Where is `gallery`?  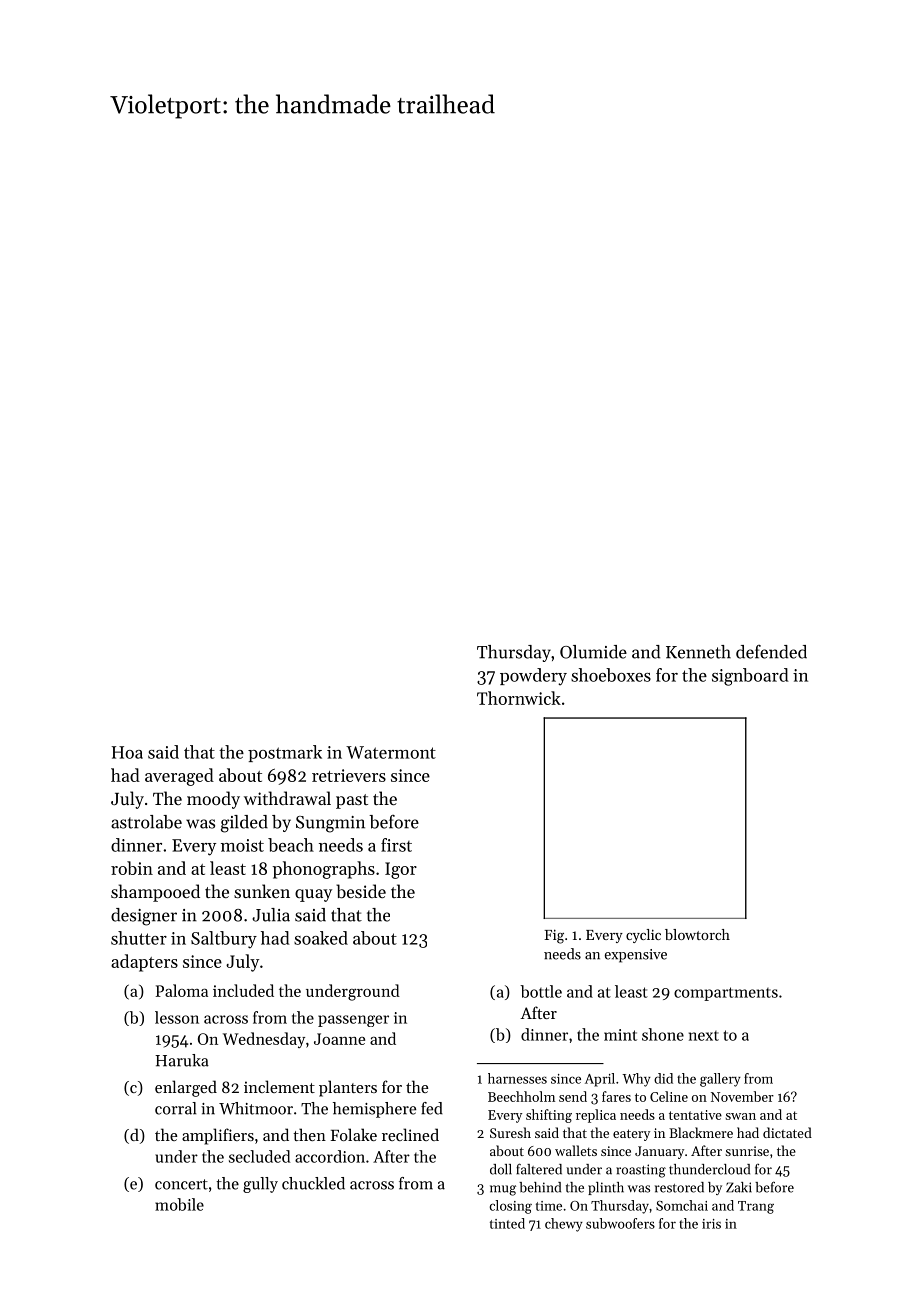
gallery is located at coordinates (720, 1080).
